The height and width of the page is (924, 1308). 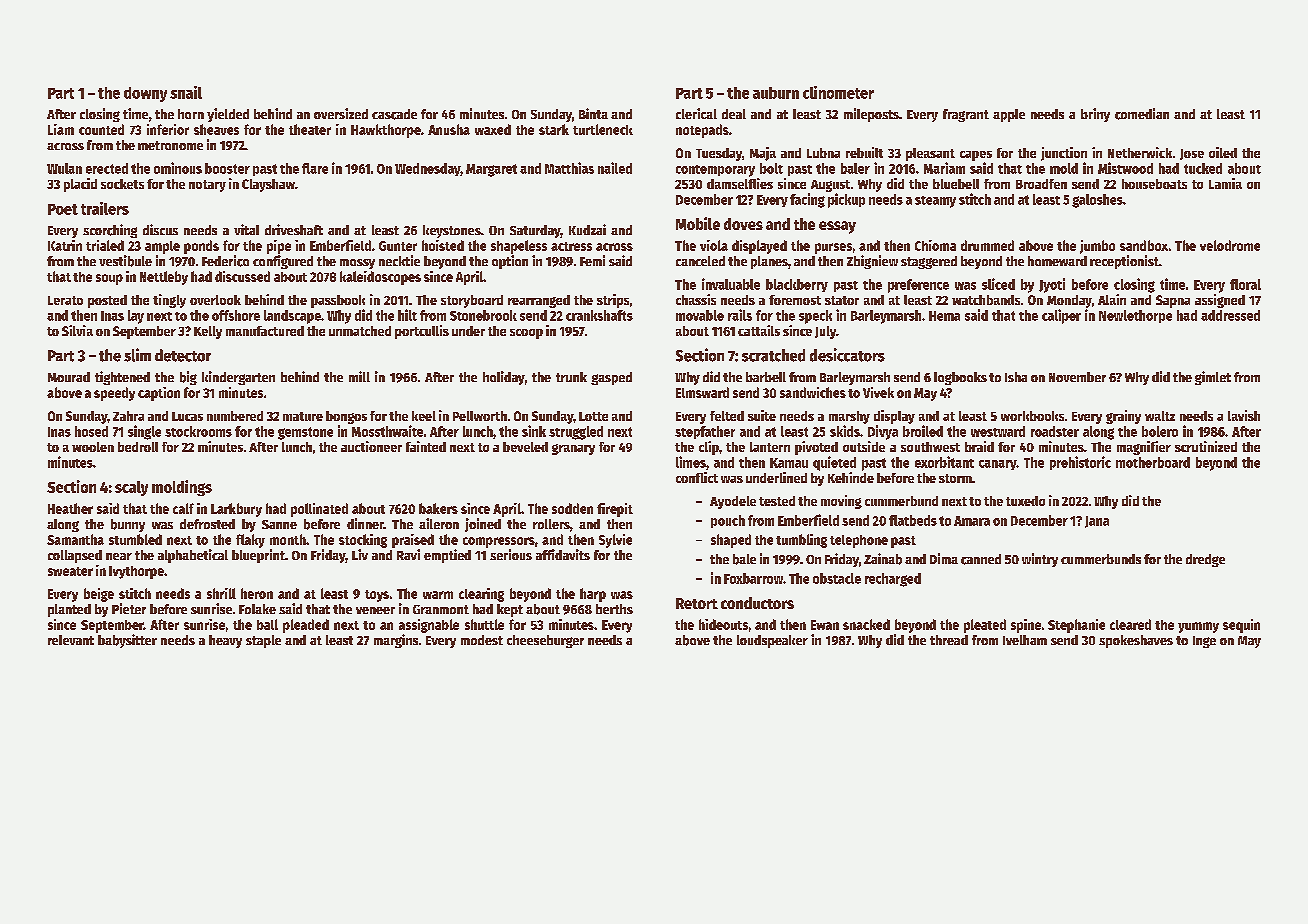 I want to click on speck, so click(x=815, y=317).
